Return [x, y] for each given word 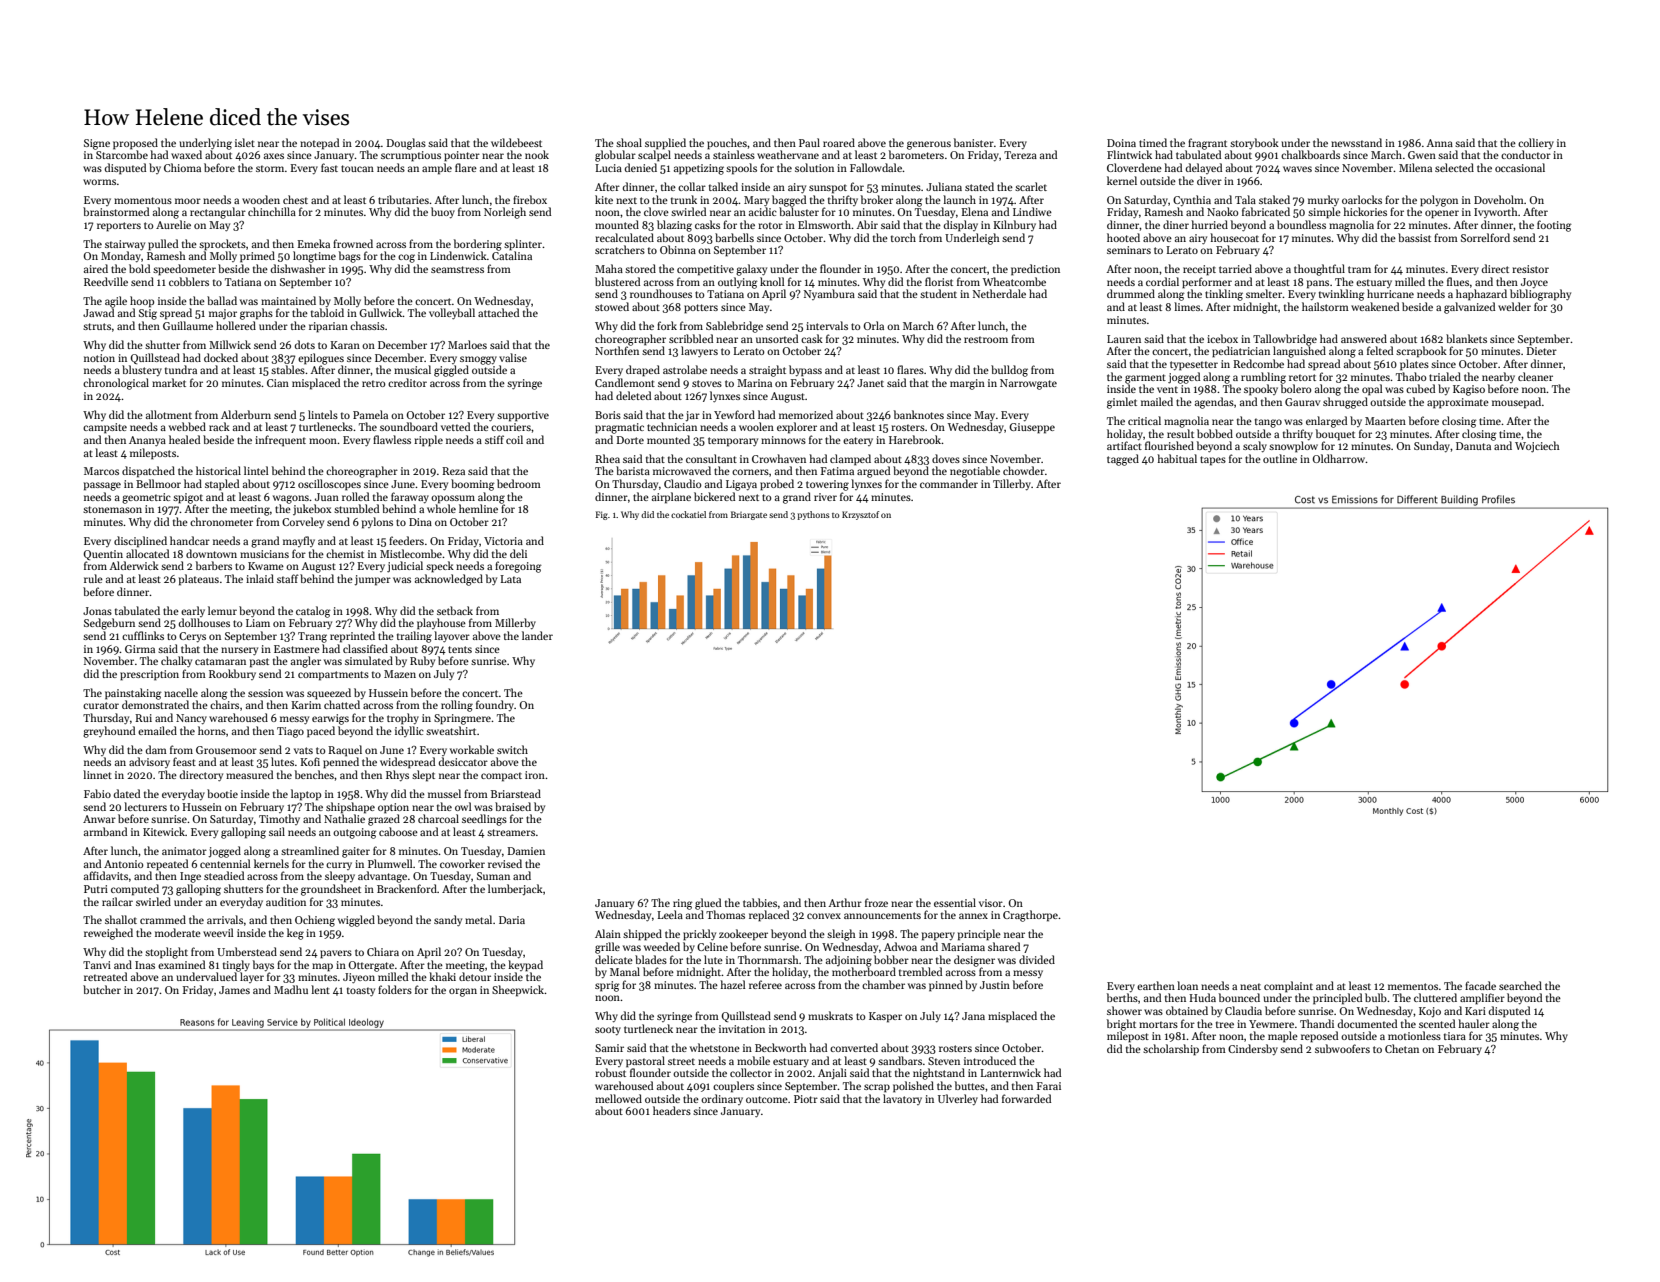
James [234, 990]
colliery [1536, 143]
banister [974, 142]
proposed [135, 144]
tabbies [760, 902]
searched [1520, 985]
